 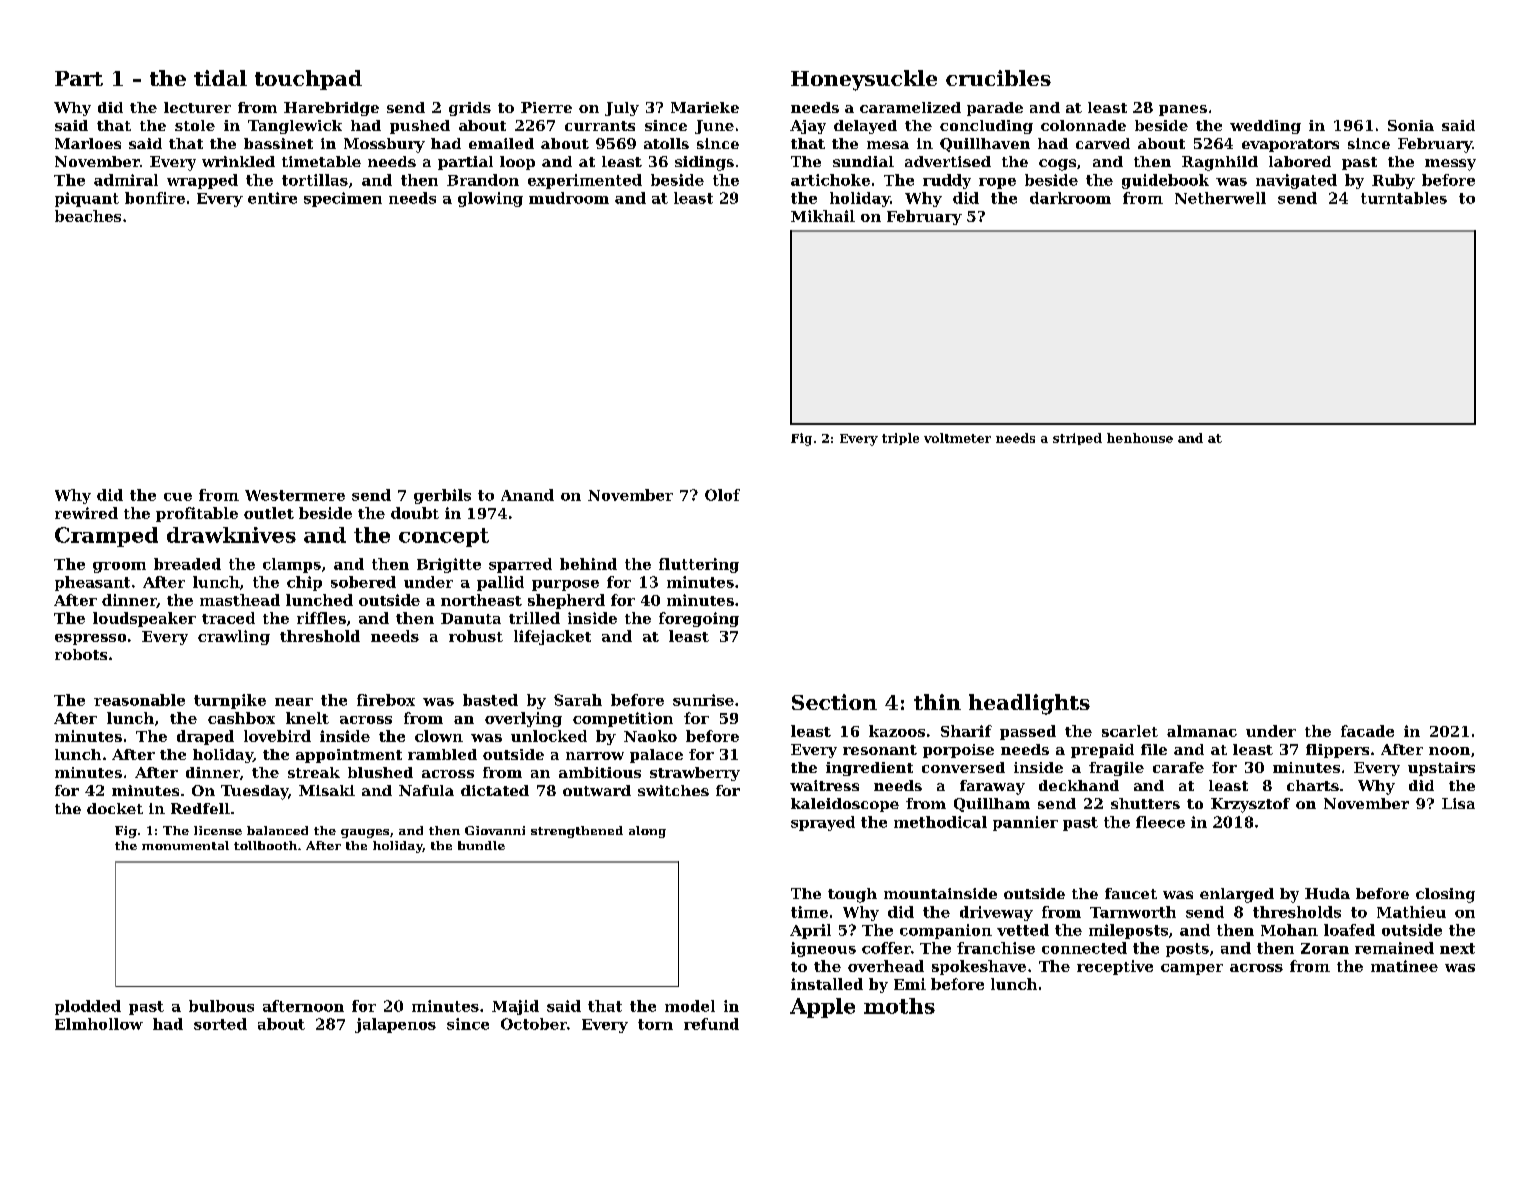 I want to click on loudspeaker, so click(x=144, y=619).
